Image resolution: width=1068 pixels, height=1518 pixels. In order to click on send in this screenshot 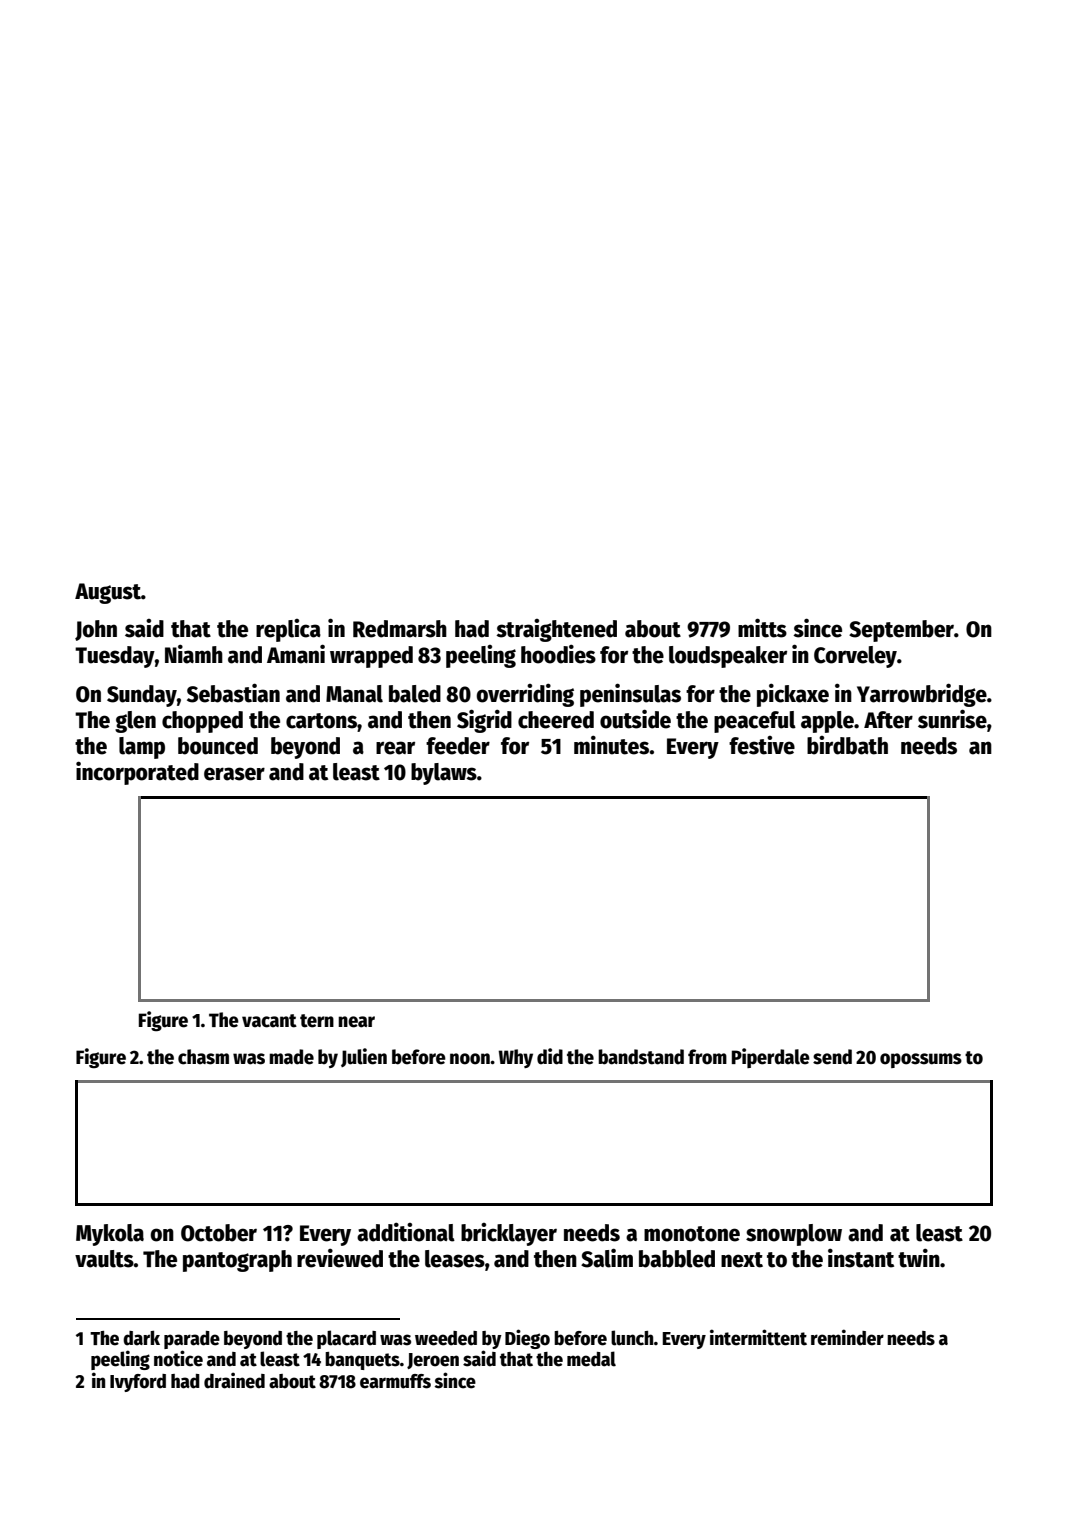, I will do `click(832, 1057)`.
